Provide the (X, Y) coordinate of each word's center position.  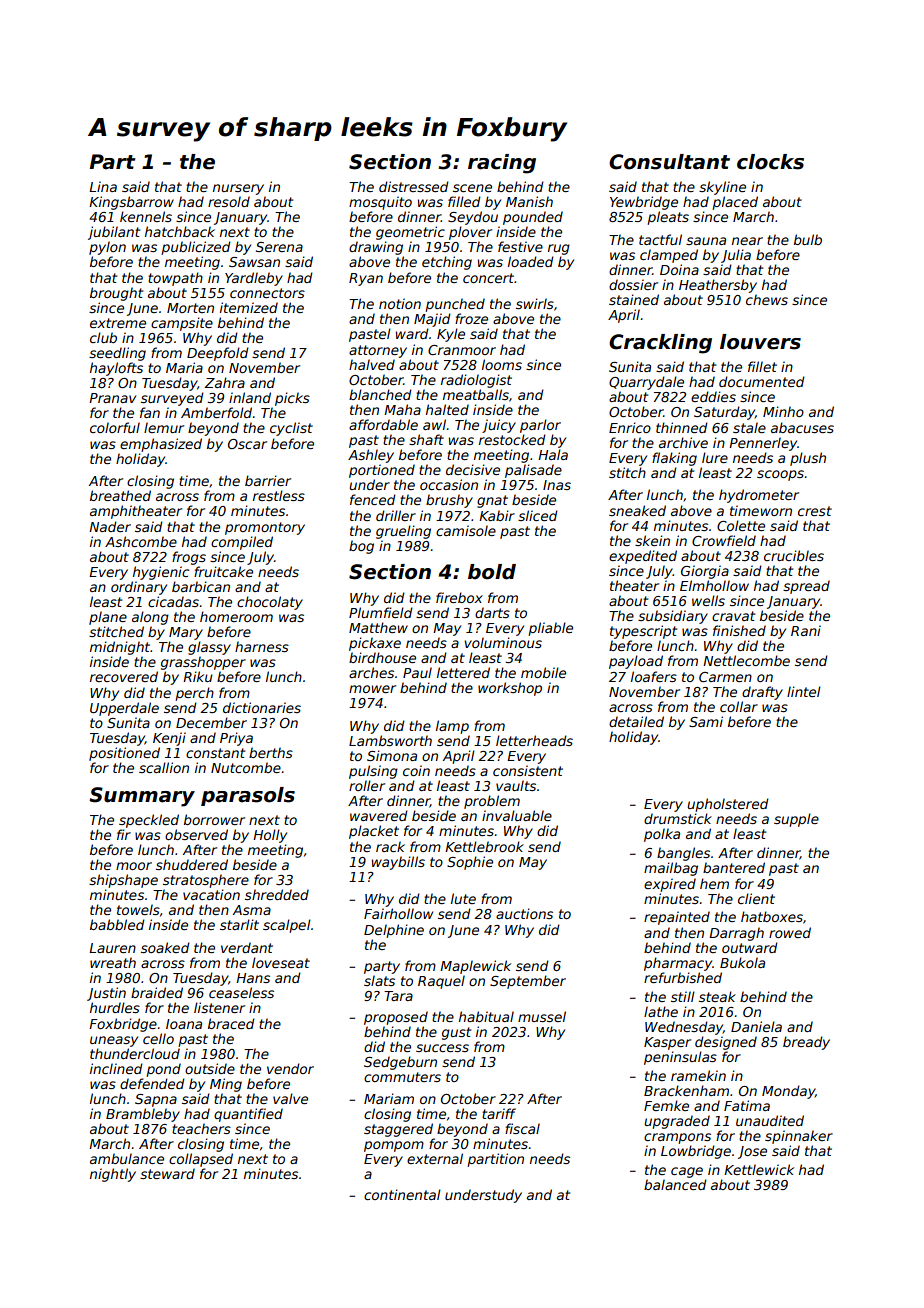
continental (402, 1194)
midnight (120, 648)
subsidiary (673, 617)
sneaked (637, 510)
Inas (557, 485)
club (103, 337)
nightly (113, 1175)
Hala (553, 454)
